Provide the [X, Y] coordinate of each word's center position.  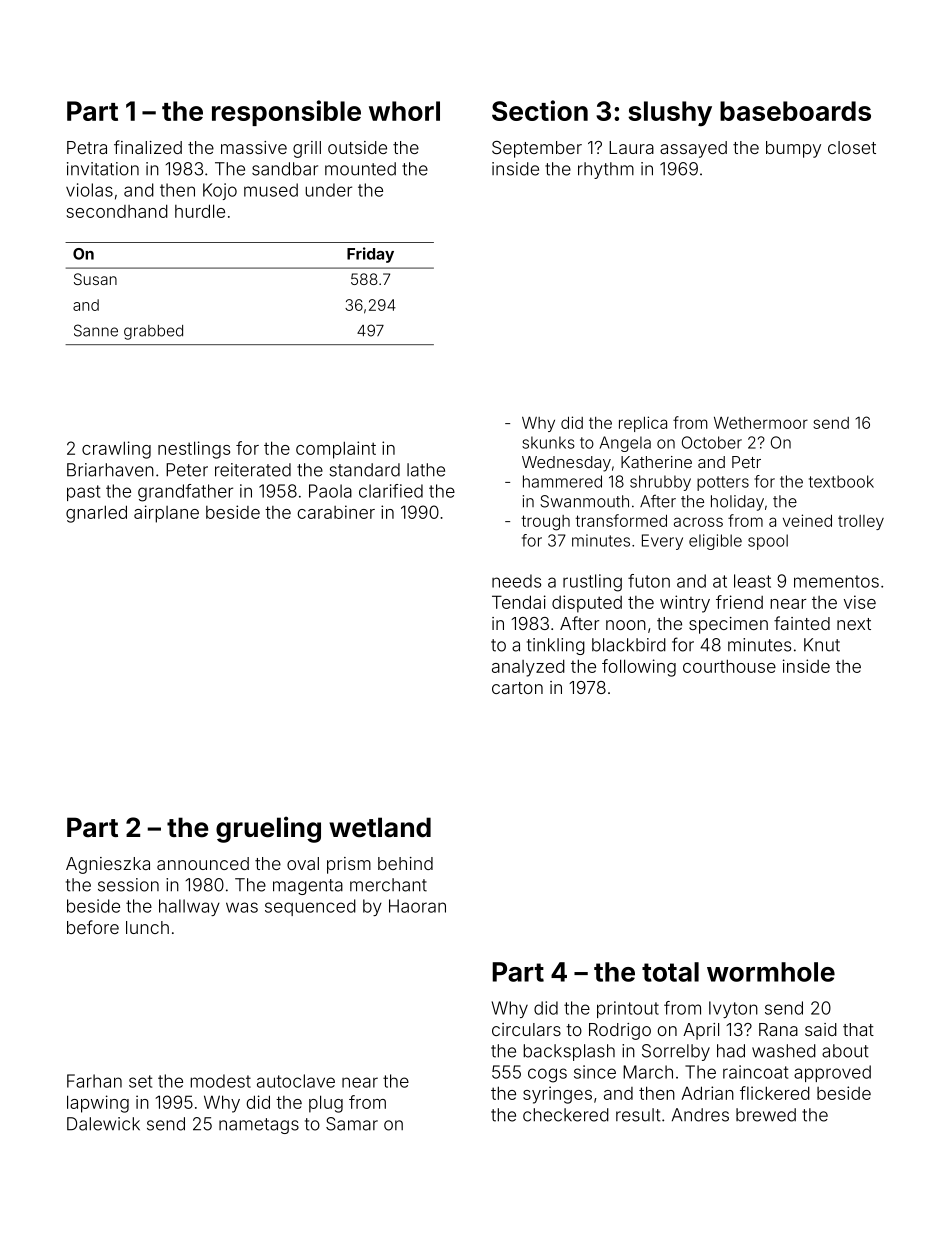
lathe [426, 470]
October [712, 442]
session [128, 885]
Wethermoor [761, 423]
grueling [268, 829]
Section [540, 110]
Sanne [96, 330]
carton [517, 688]
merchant [388, 885]
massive [254, 147]
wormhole [771, 972]
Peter [187, 470]
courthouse [729, 666]
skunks [548, 442]
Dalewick [103, 1124]
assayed [693, 149]
